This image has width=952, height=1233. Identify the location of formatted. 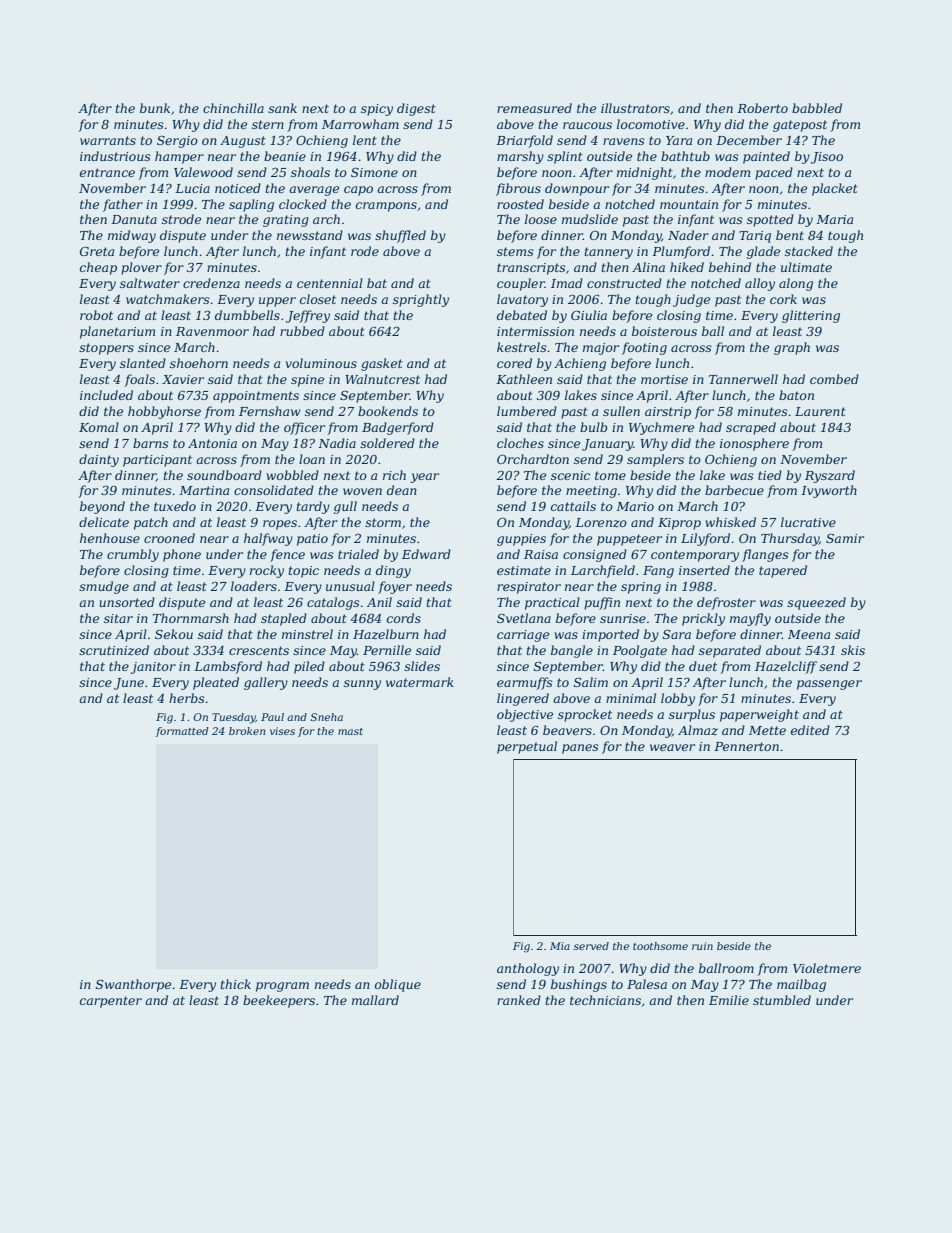
(182, 732).
